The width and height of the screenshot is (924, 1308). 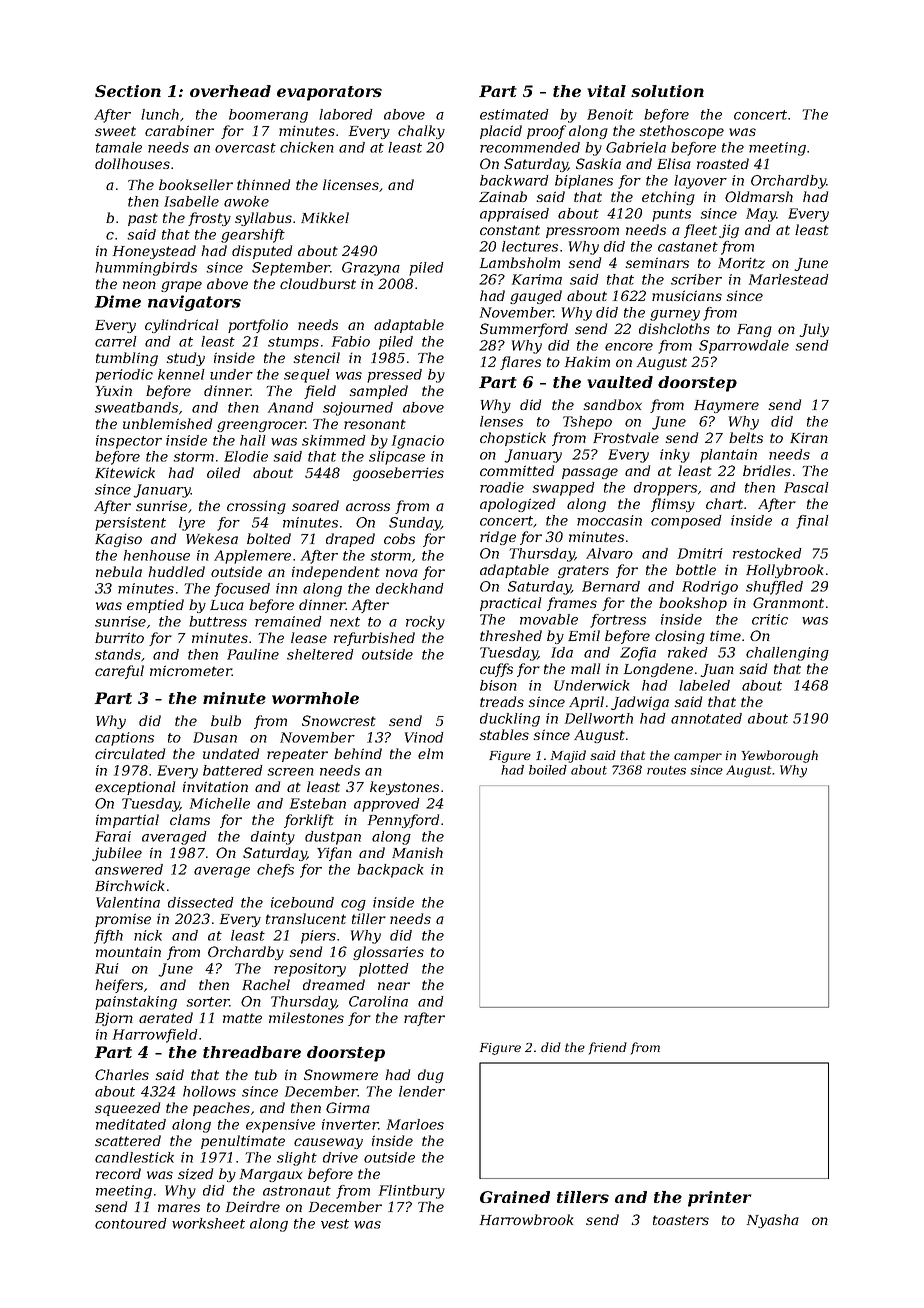 What do you see at coordinates (636, 147) in the screenshot?
I see `Gabriela` at bounding box center [636, 147].
